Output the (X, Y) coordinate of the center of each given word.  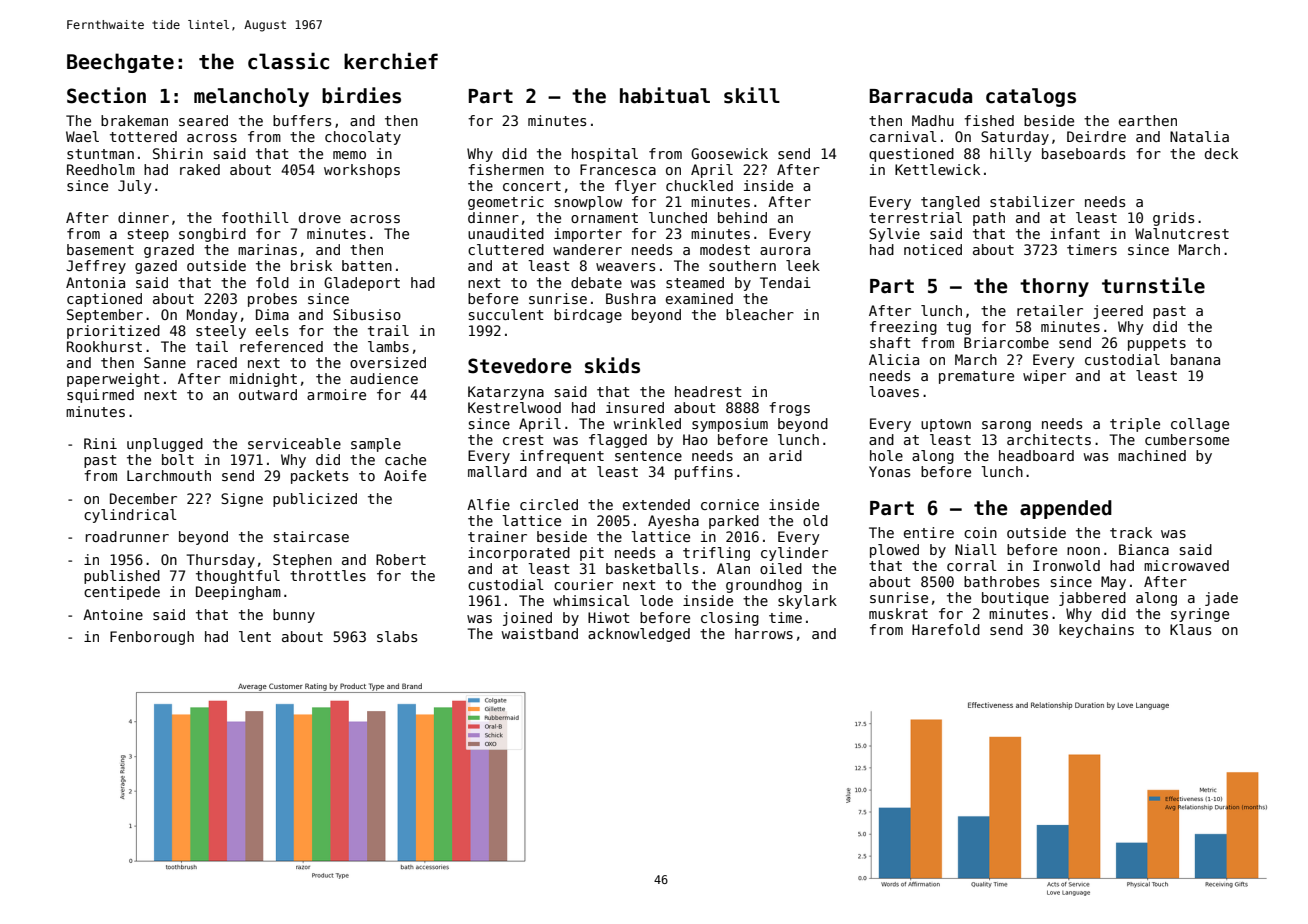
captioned (104, 300)
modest (725, 249)
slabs (397, 636)
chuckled (699, 185)
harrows (764, 633)
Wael (82, 136)
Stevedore (519, 366)
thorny (1054, 287)
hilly (1010, 155)
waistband (539, 633)
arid (785, 455)
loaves (894, 391)
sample (376, 445)
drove (320, 217)
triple (1135, 425)
